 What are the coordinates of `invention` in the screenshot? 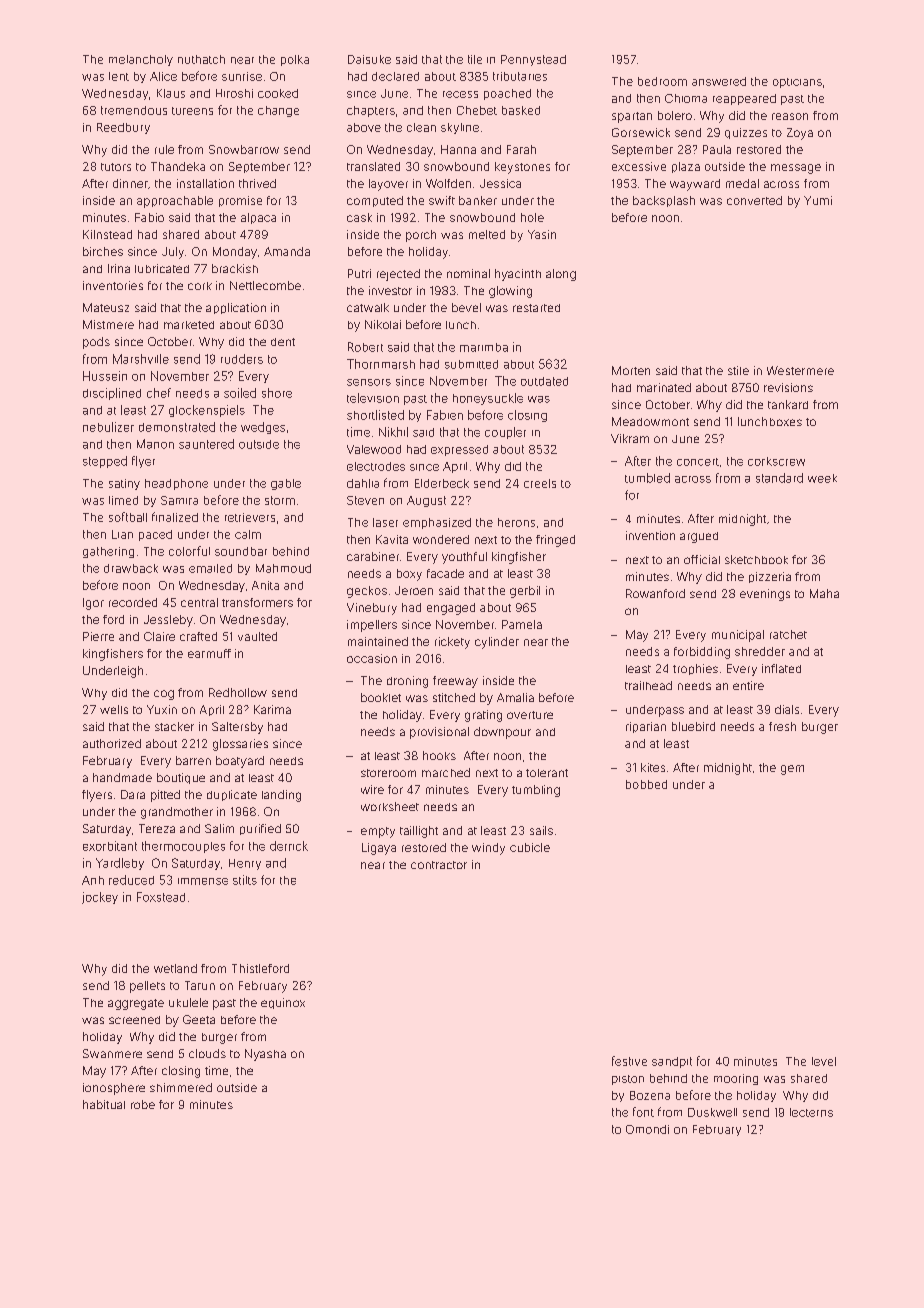 It's located at (650, 535).
